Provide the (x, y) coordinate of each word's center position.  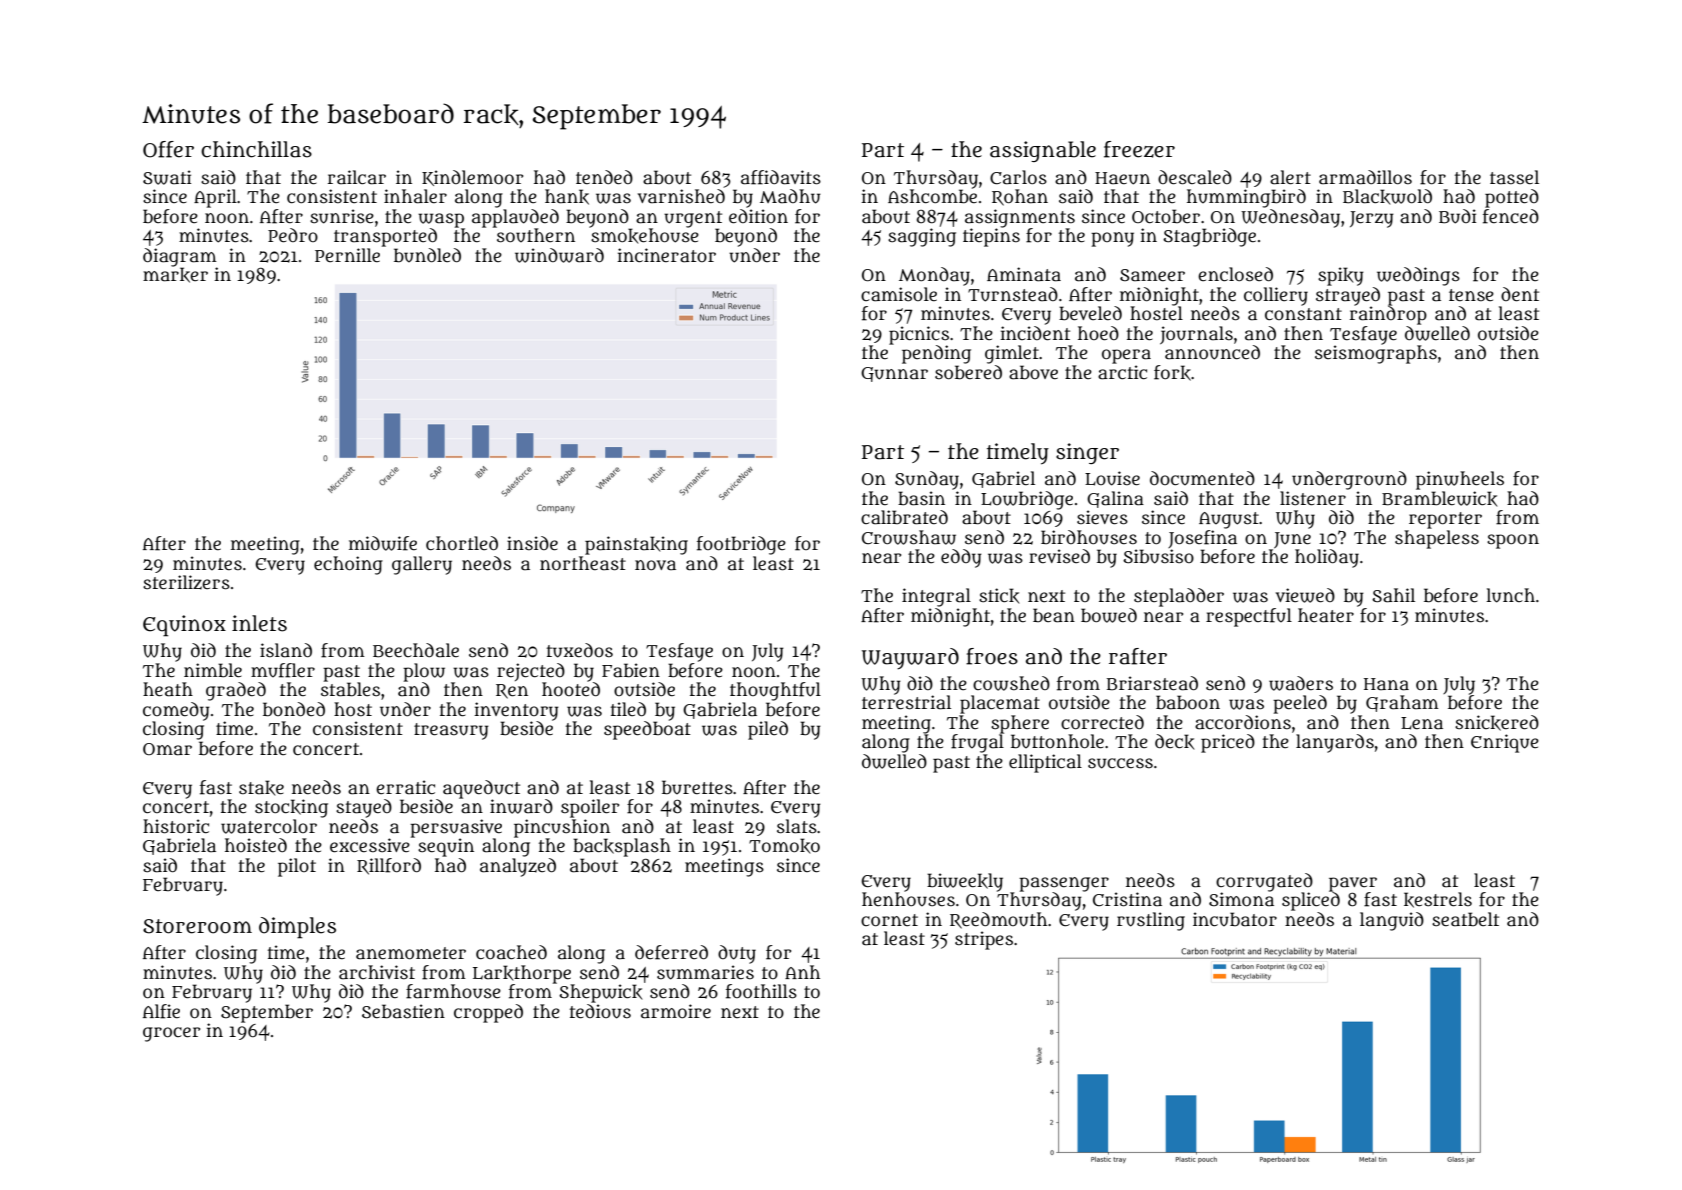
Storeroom (197, 926)
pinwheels (1460, 480)
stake (261, 788)
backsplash (622, 847)
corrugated (1264, 882)
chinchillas (256, 149)
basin (921, 498)
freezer (1139, 149)
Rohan (1020, 197)
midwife (383, 543)
